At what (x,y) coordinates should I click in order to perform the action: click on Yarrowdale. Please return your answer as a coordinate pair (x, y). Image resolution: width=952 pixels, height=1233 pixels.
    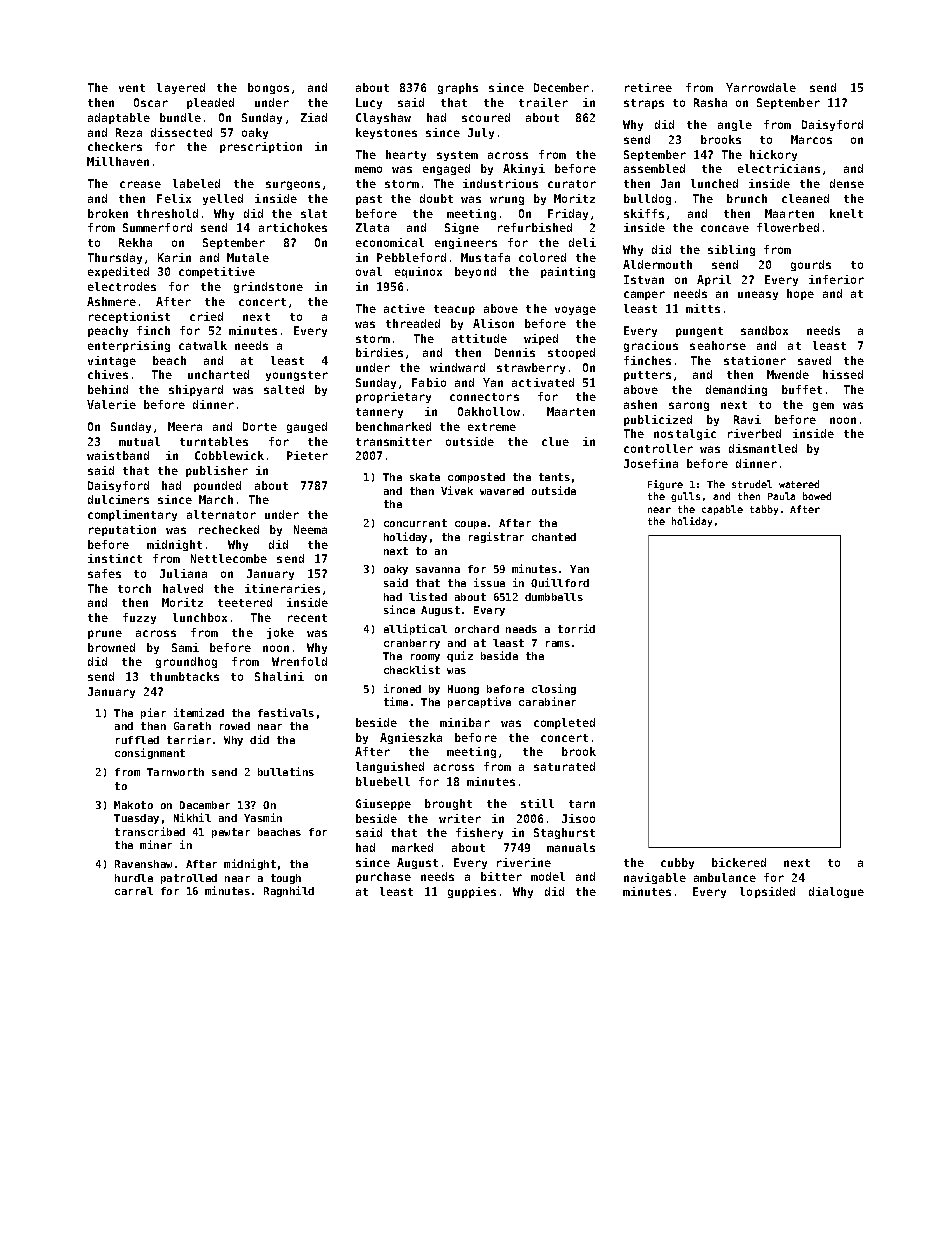
    Looking at the image, I should click on (761, 87).
